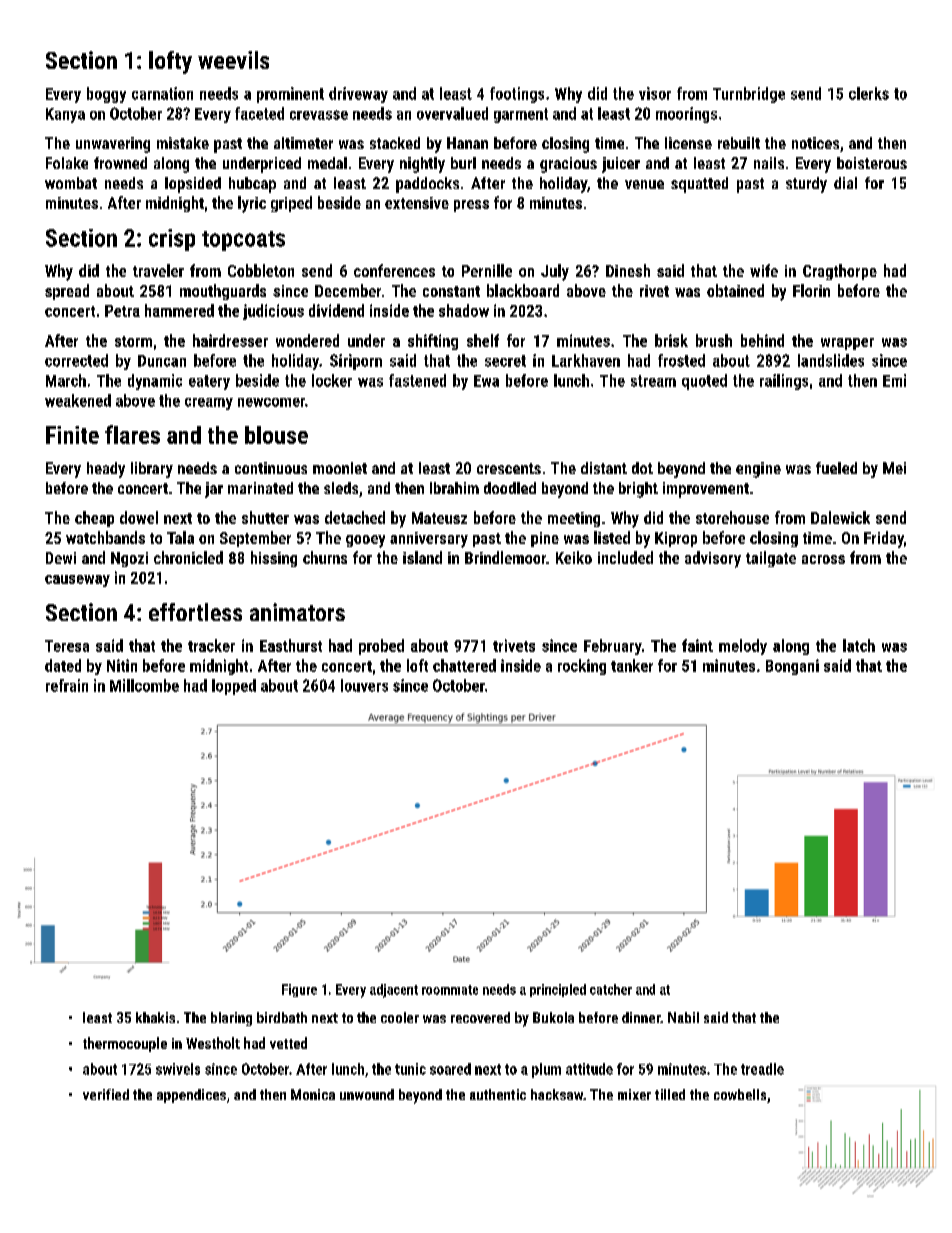 The height and width of the image is (1233, 952). Describe the element at coordinates (762, 1069) in the image. I see `treadle` at that location.
